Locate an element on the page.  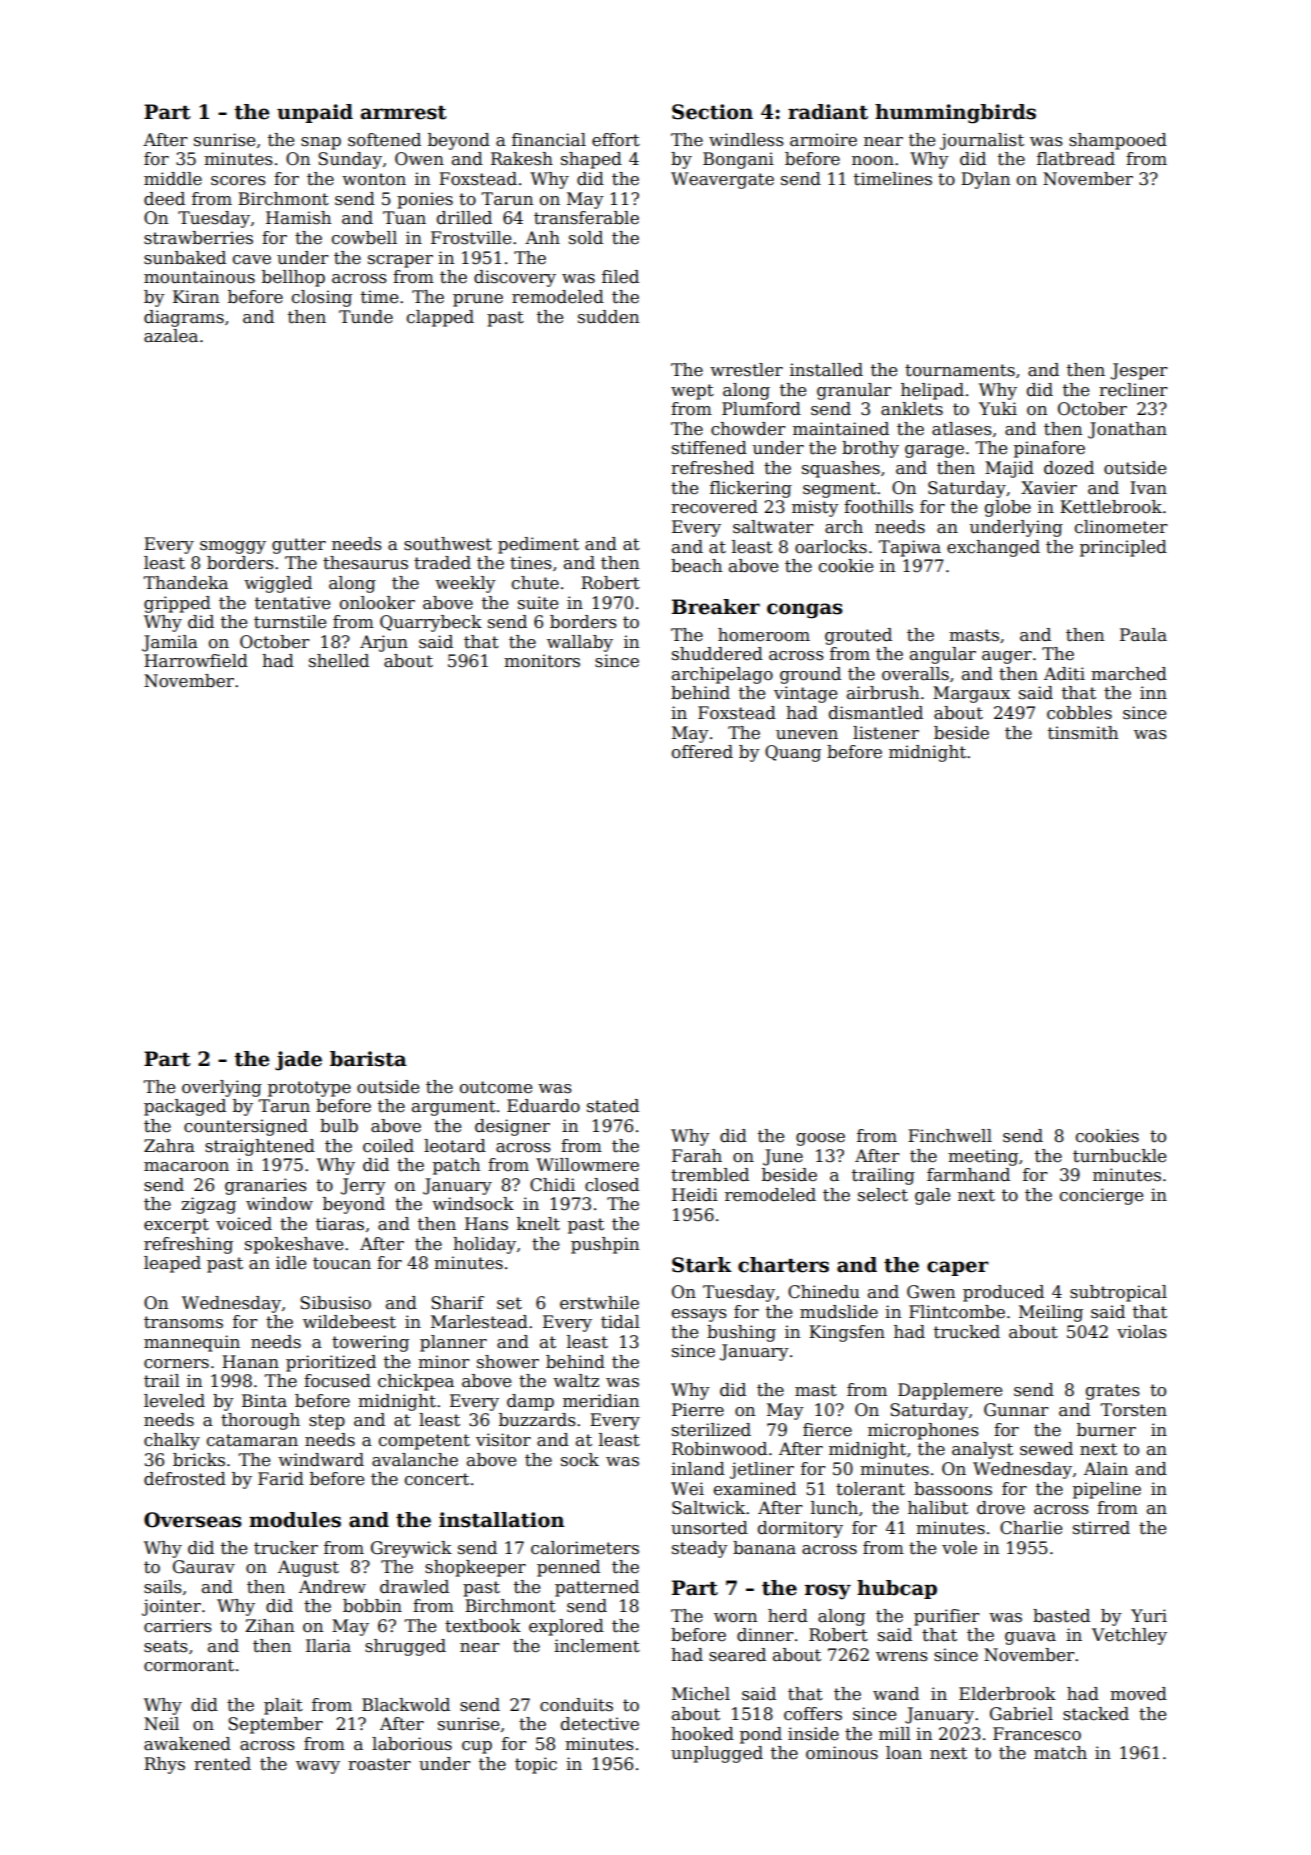
shampooed is located at coordinates (1118, 141).
